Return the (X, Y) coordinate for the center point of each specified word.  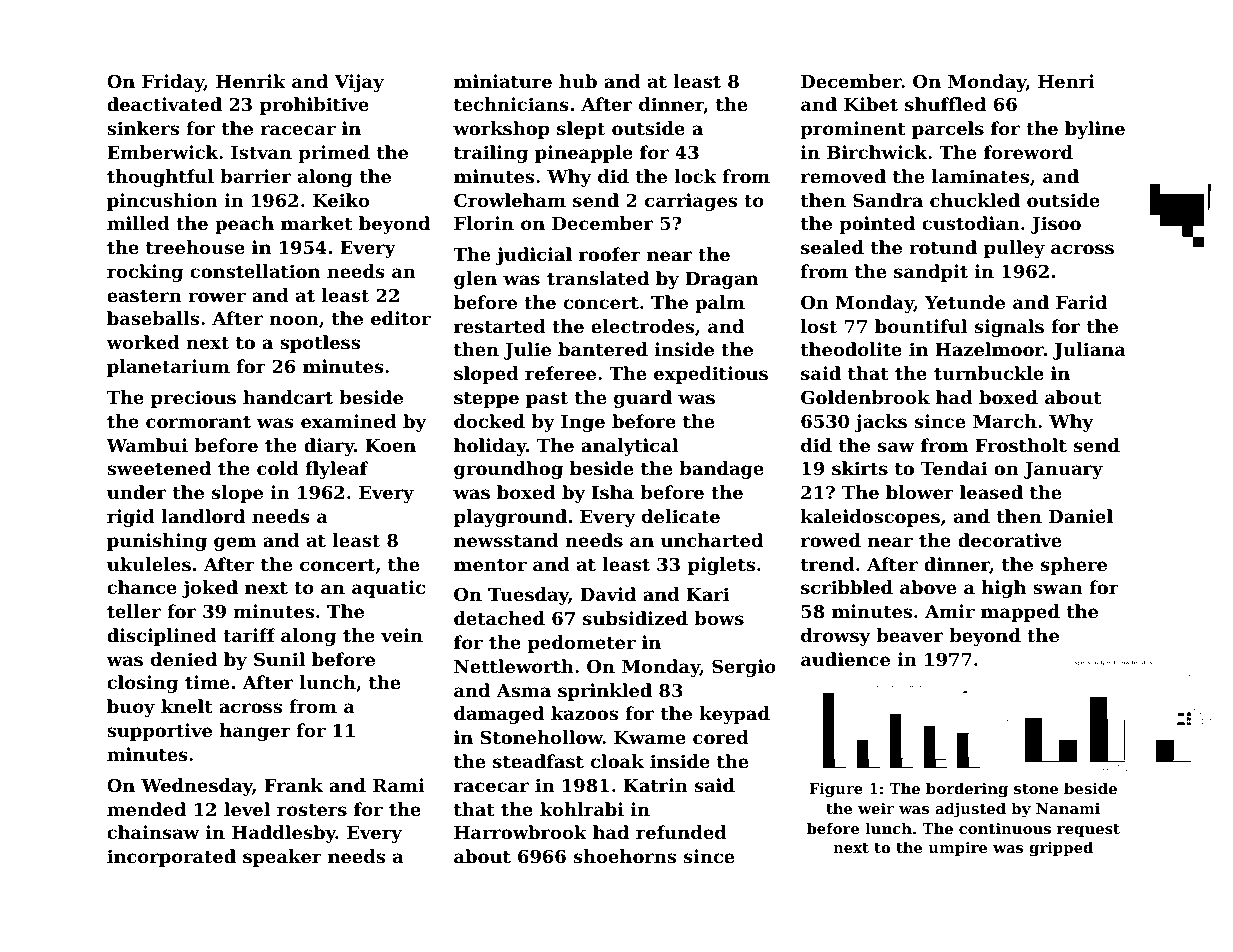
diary (329, 447)
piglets (721, 566)
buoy (131, 708)
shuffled (945, 104)
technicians (511, 104)
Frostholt (1021, 445)
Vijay (359, 83)
